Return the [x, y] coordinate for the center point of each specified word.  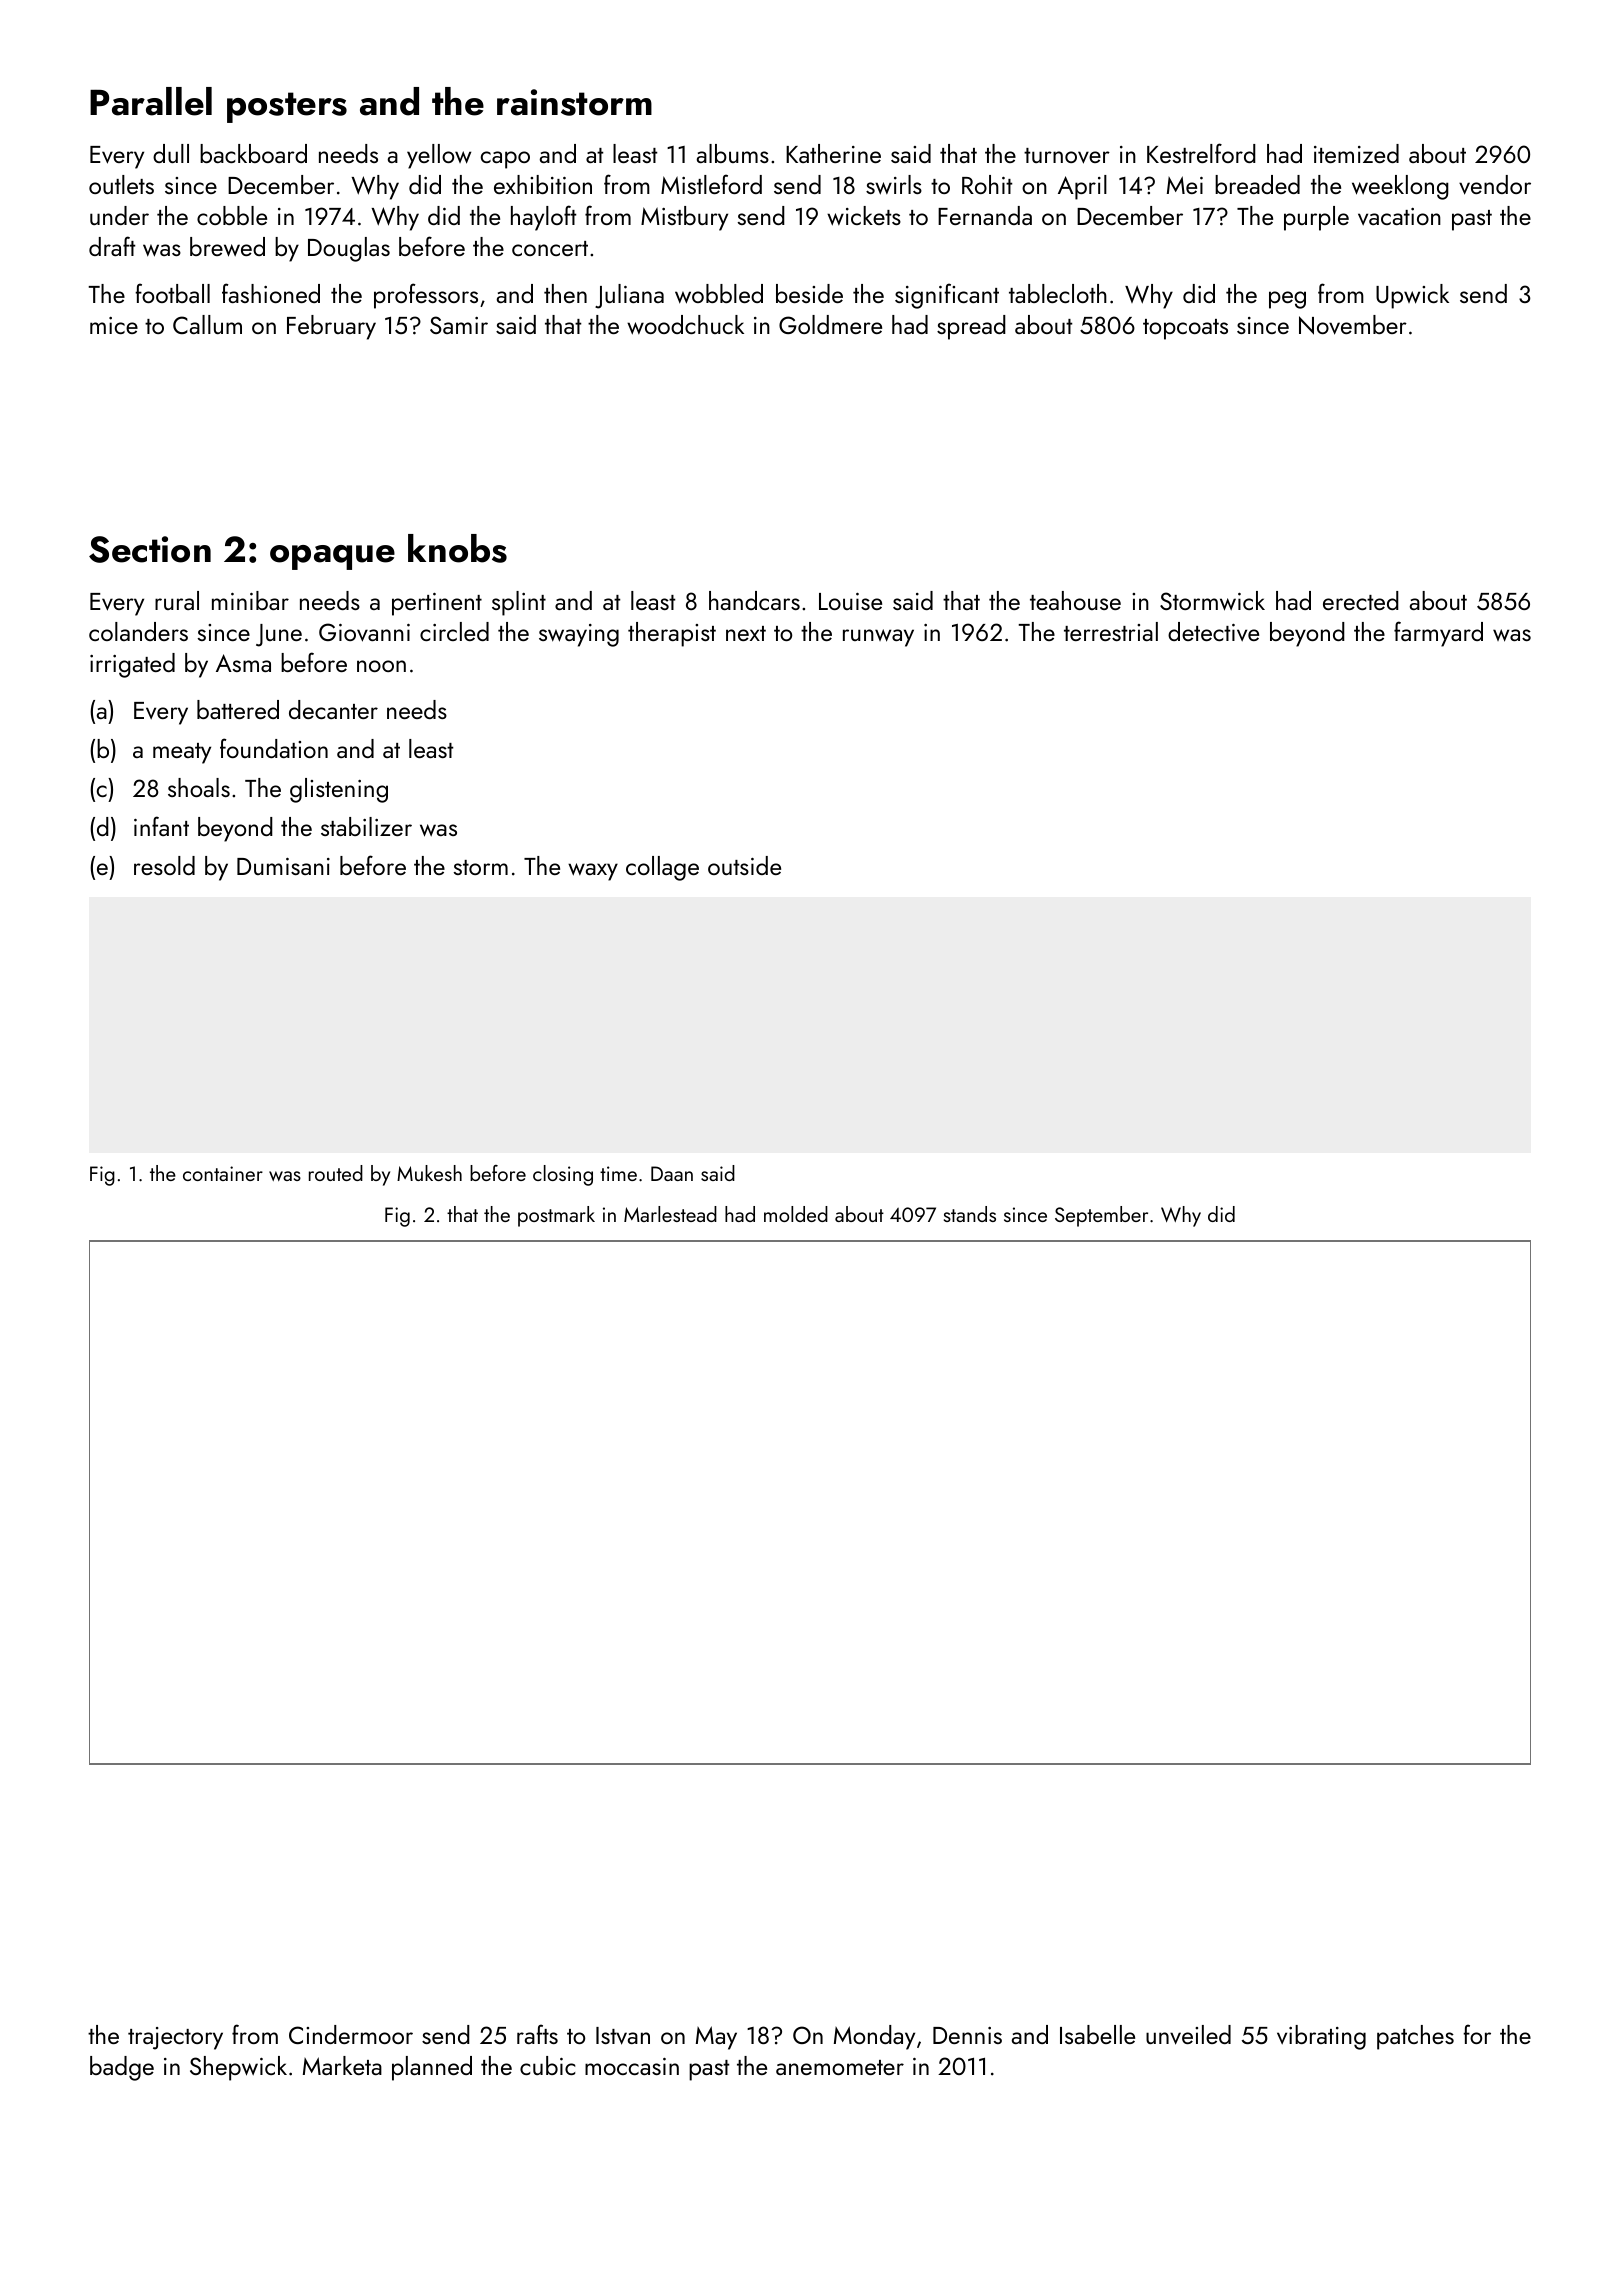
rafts [537, 2034]
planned [432, 2068]
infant [161, 826]
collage [662, 868]
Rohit [987, 184]
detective [1213, 632]
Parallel [151, 101]
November [1353, 325]
